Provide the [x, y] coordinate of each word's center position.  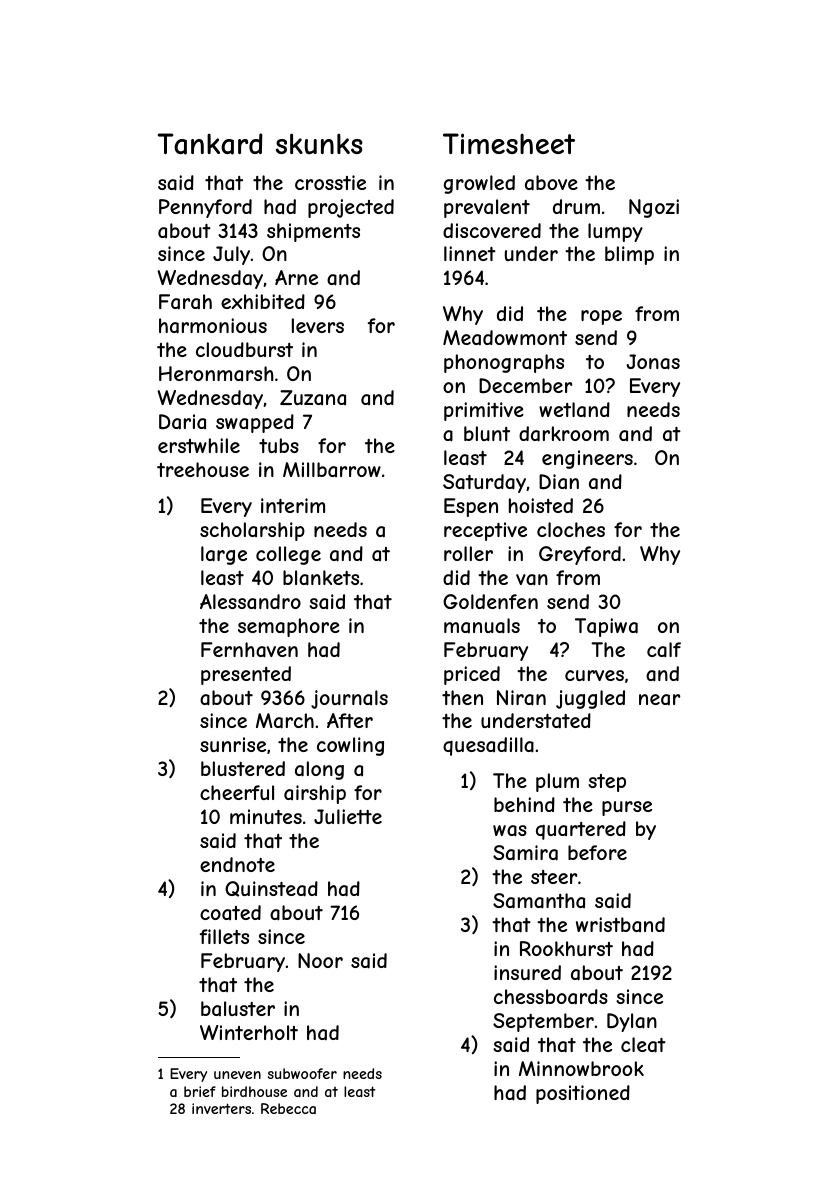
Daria [182, 421]
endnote [237, 864]
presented [246, 675]
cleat [643, 1045]
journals [349, 699]
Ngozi [654, 208]
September [543, 1022]
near [659, 699]
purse [627, 808]
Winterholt [249, 1032]
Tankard [210, 144]
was [510, 831]
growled [479, 184]
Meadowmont [505, 337]
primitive [484, 411]
